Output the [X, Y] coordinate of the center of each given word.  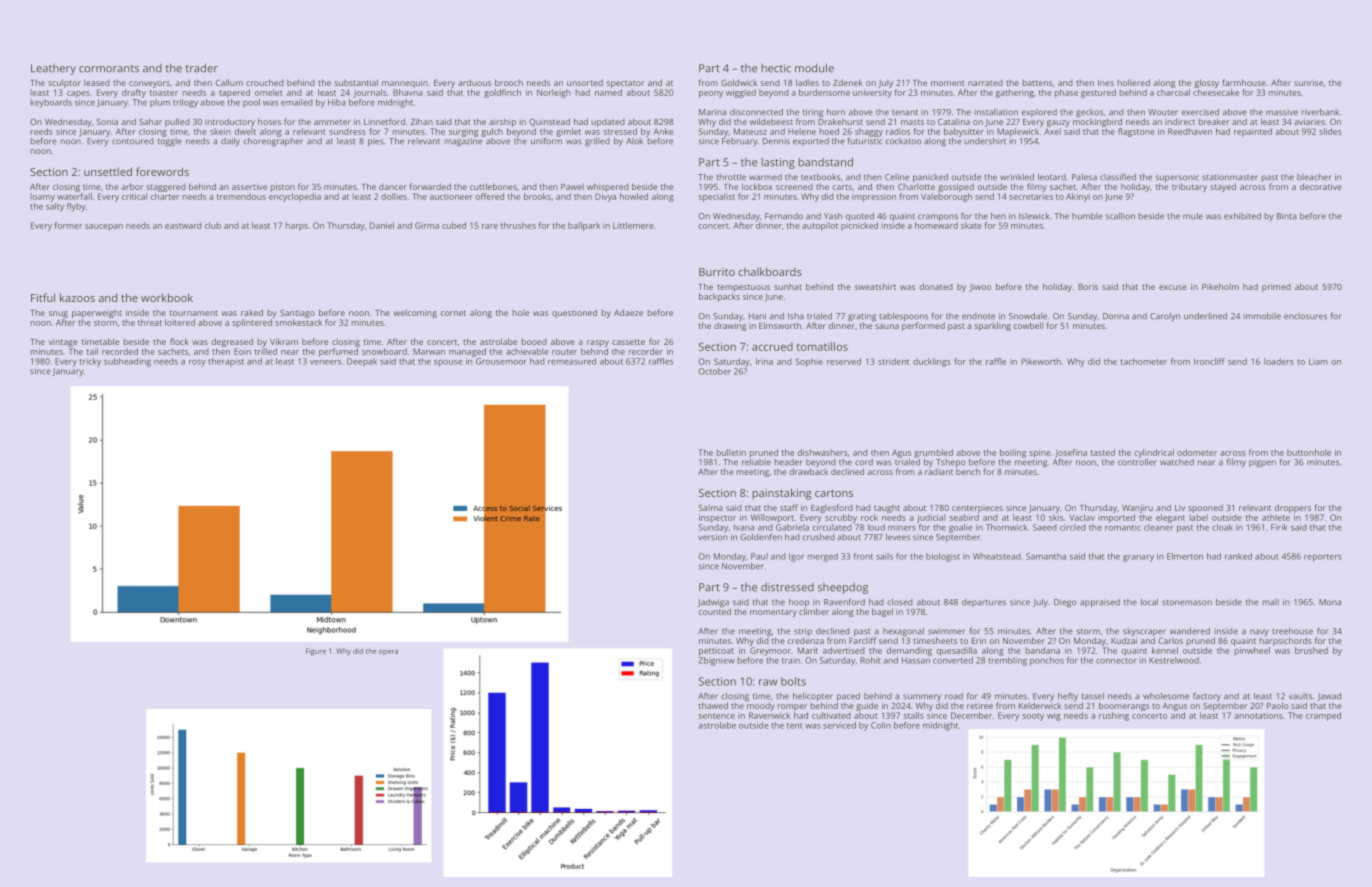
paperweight [97, 313]
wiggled [741, 93]
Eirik [1279, 527]
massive [1282, 112]
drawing [730, 326]
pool [251, 103]
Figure [316, 652]
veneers [325, 362]
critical [134, 196]
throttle [731, 177]
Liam [1318, 361]
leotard [1052, 177]
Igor [796, 557]
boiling [1013, 453]
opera [388, 652]
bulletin [731, 452]
